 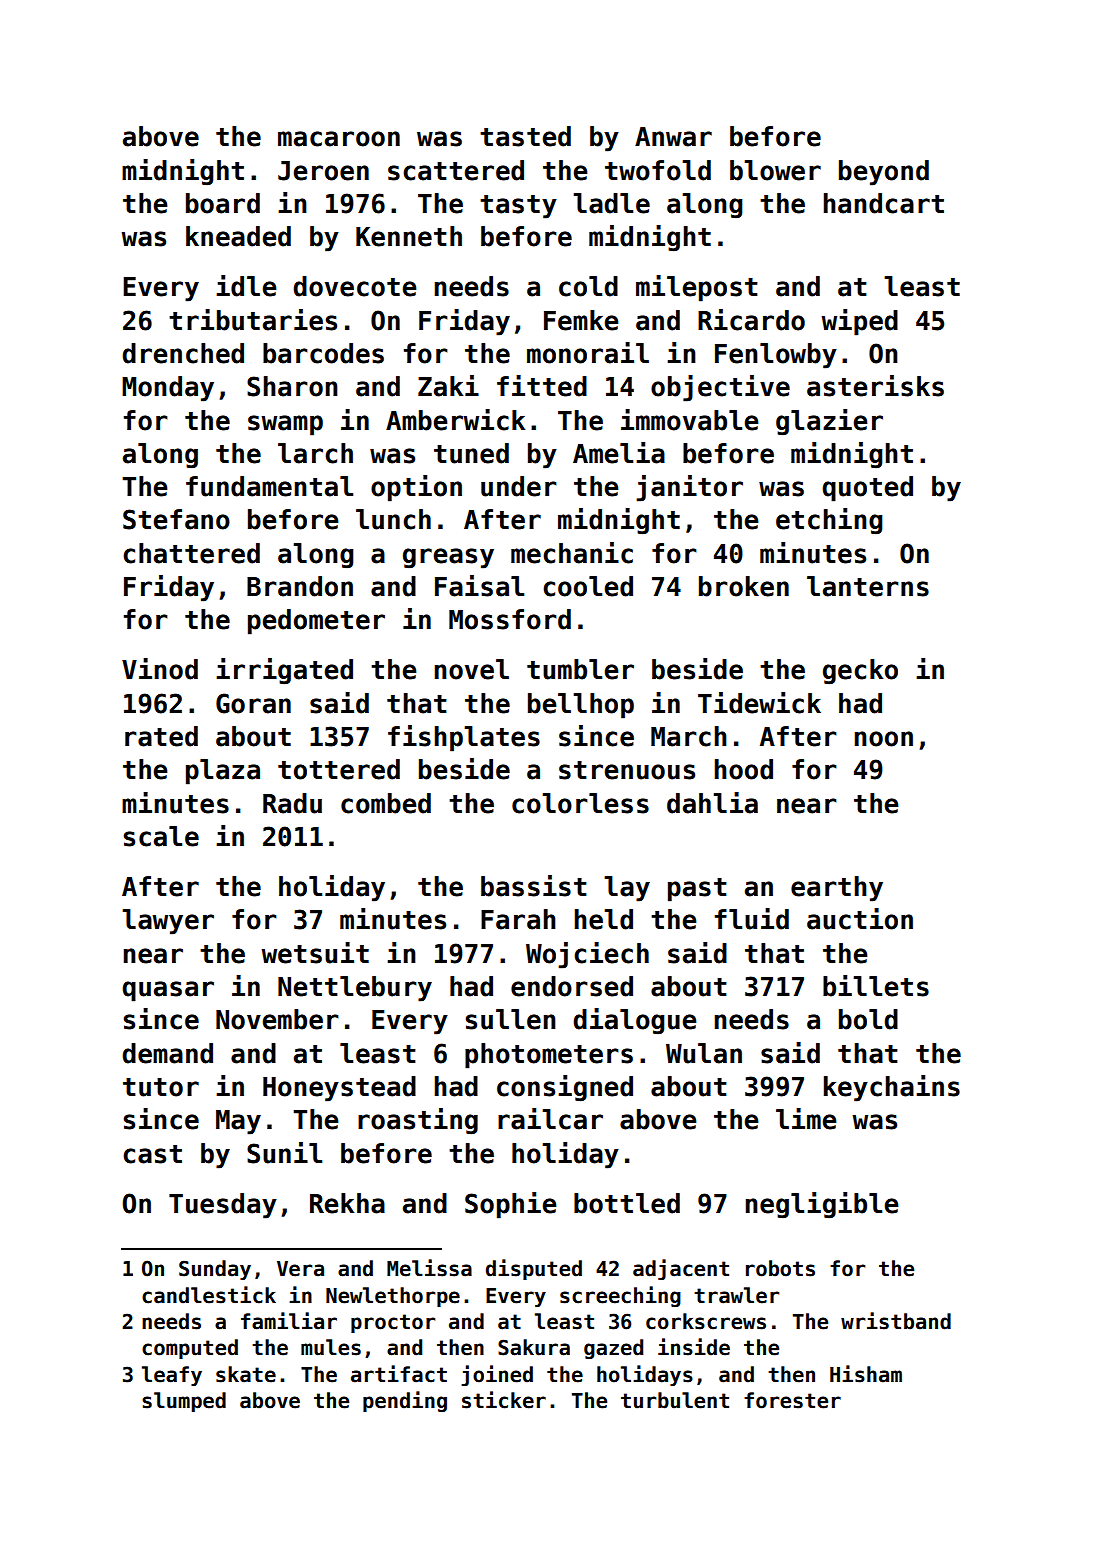 What do you see at coordinates (184, 1402) in the screenshot?
I see `slumped` at bounding box center [184, 1402].
